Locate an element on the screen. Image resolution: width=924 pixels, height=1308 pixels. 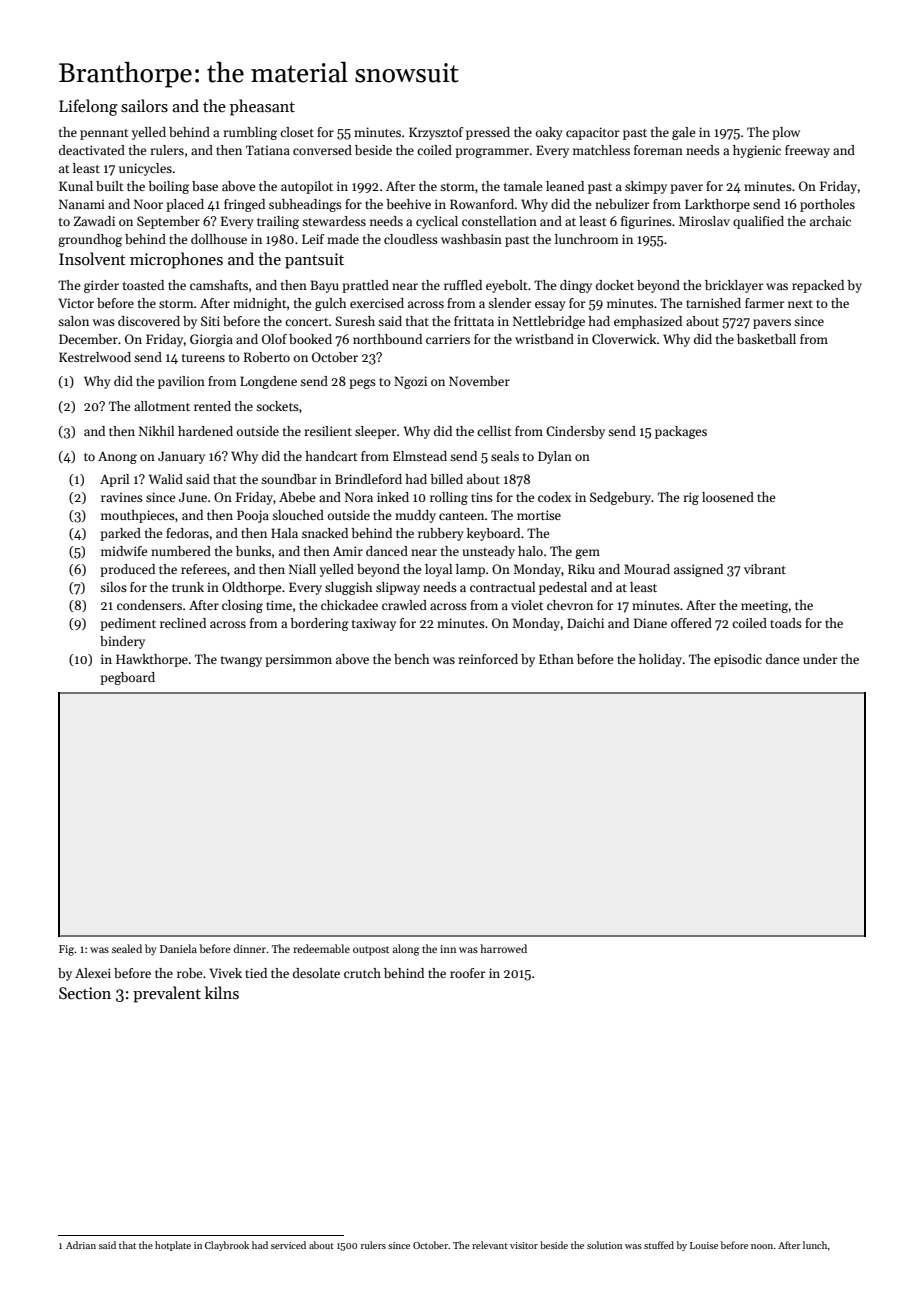
Ethan is located at coordinates (556, 659).
